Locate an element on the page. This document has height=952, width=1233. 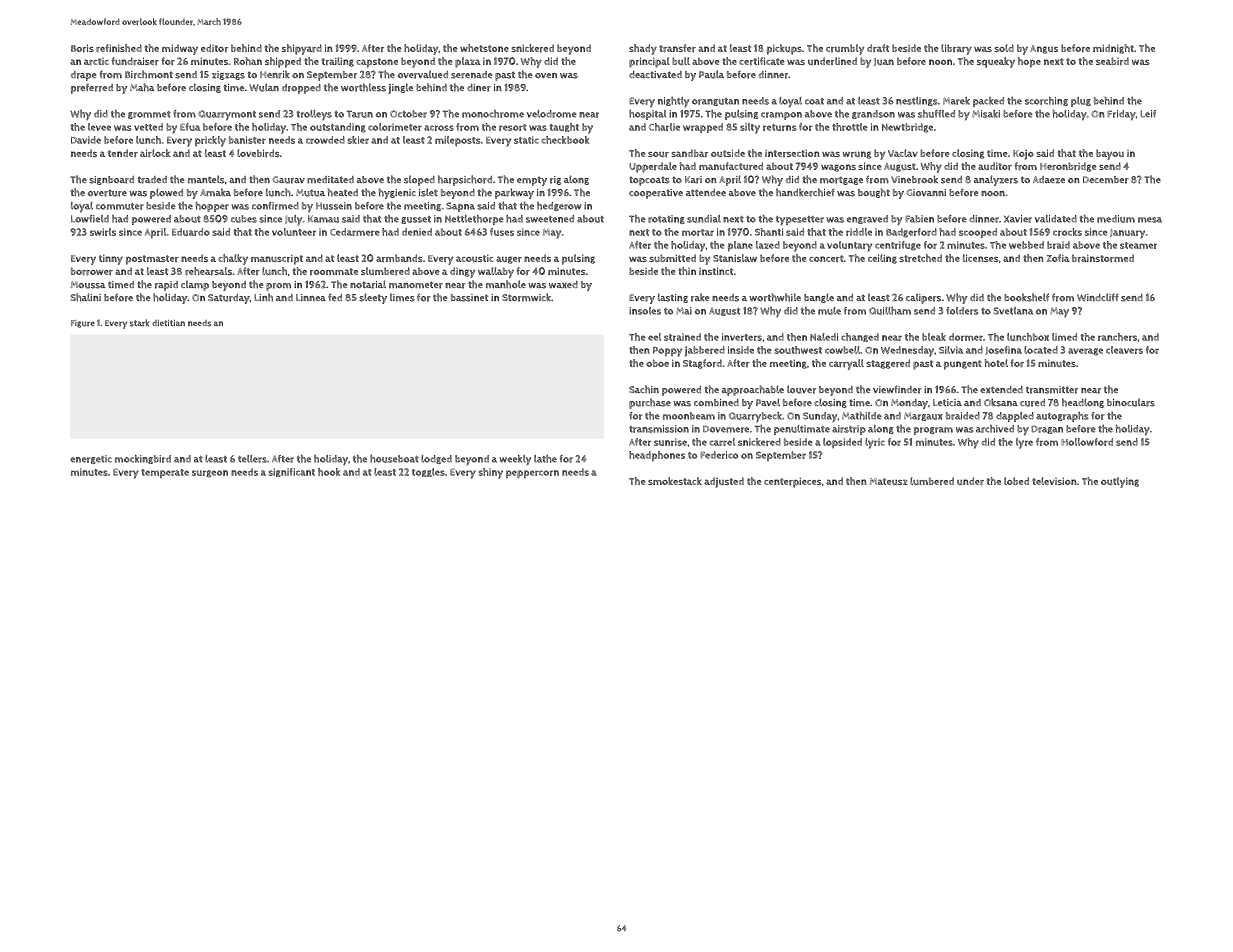
eel is located at coordinates (654, 337).
